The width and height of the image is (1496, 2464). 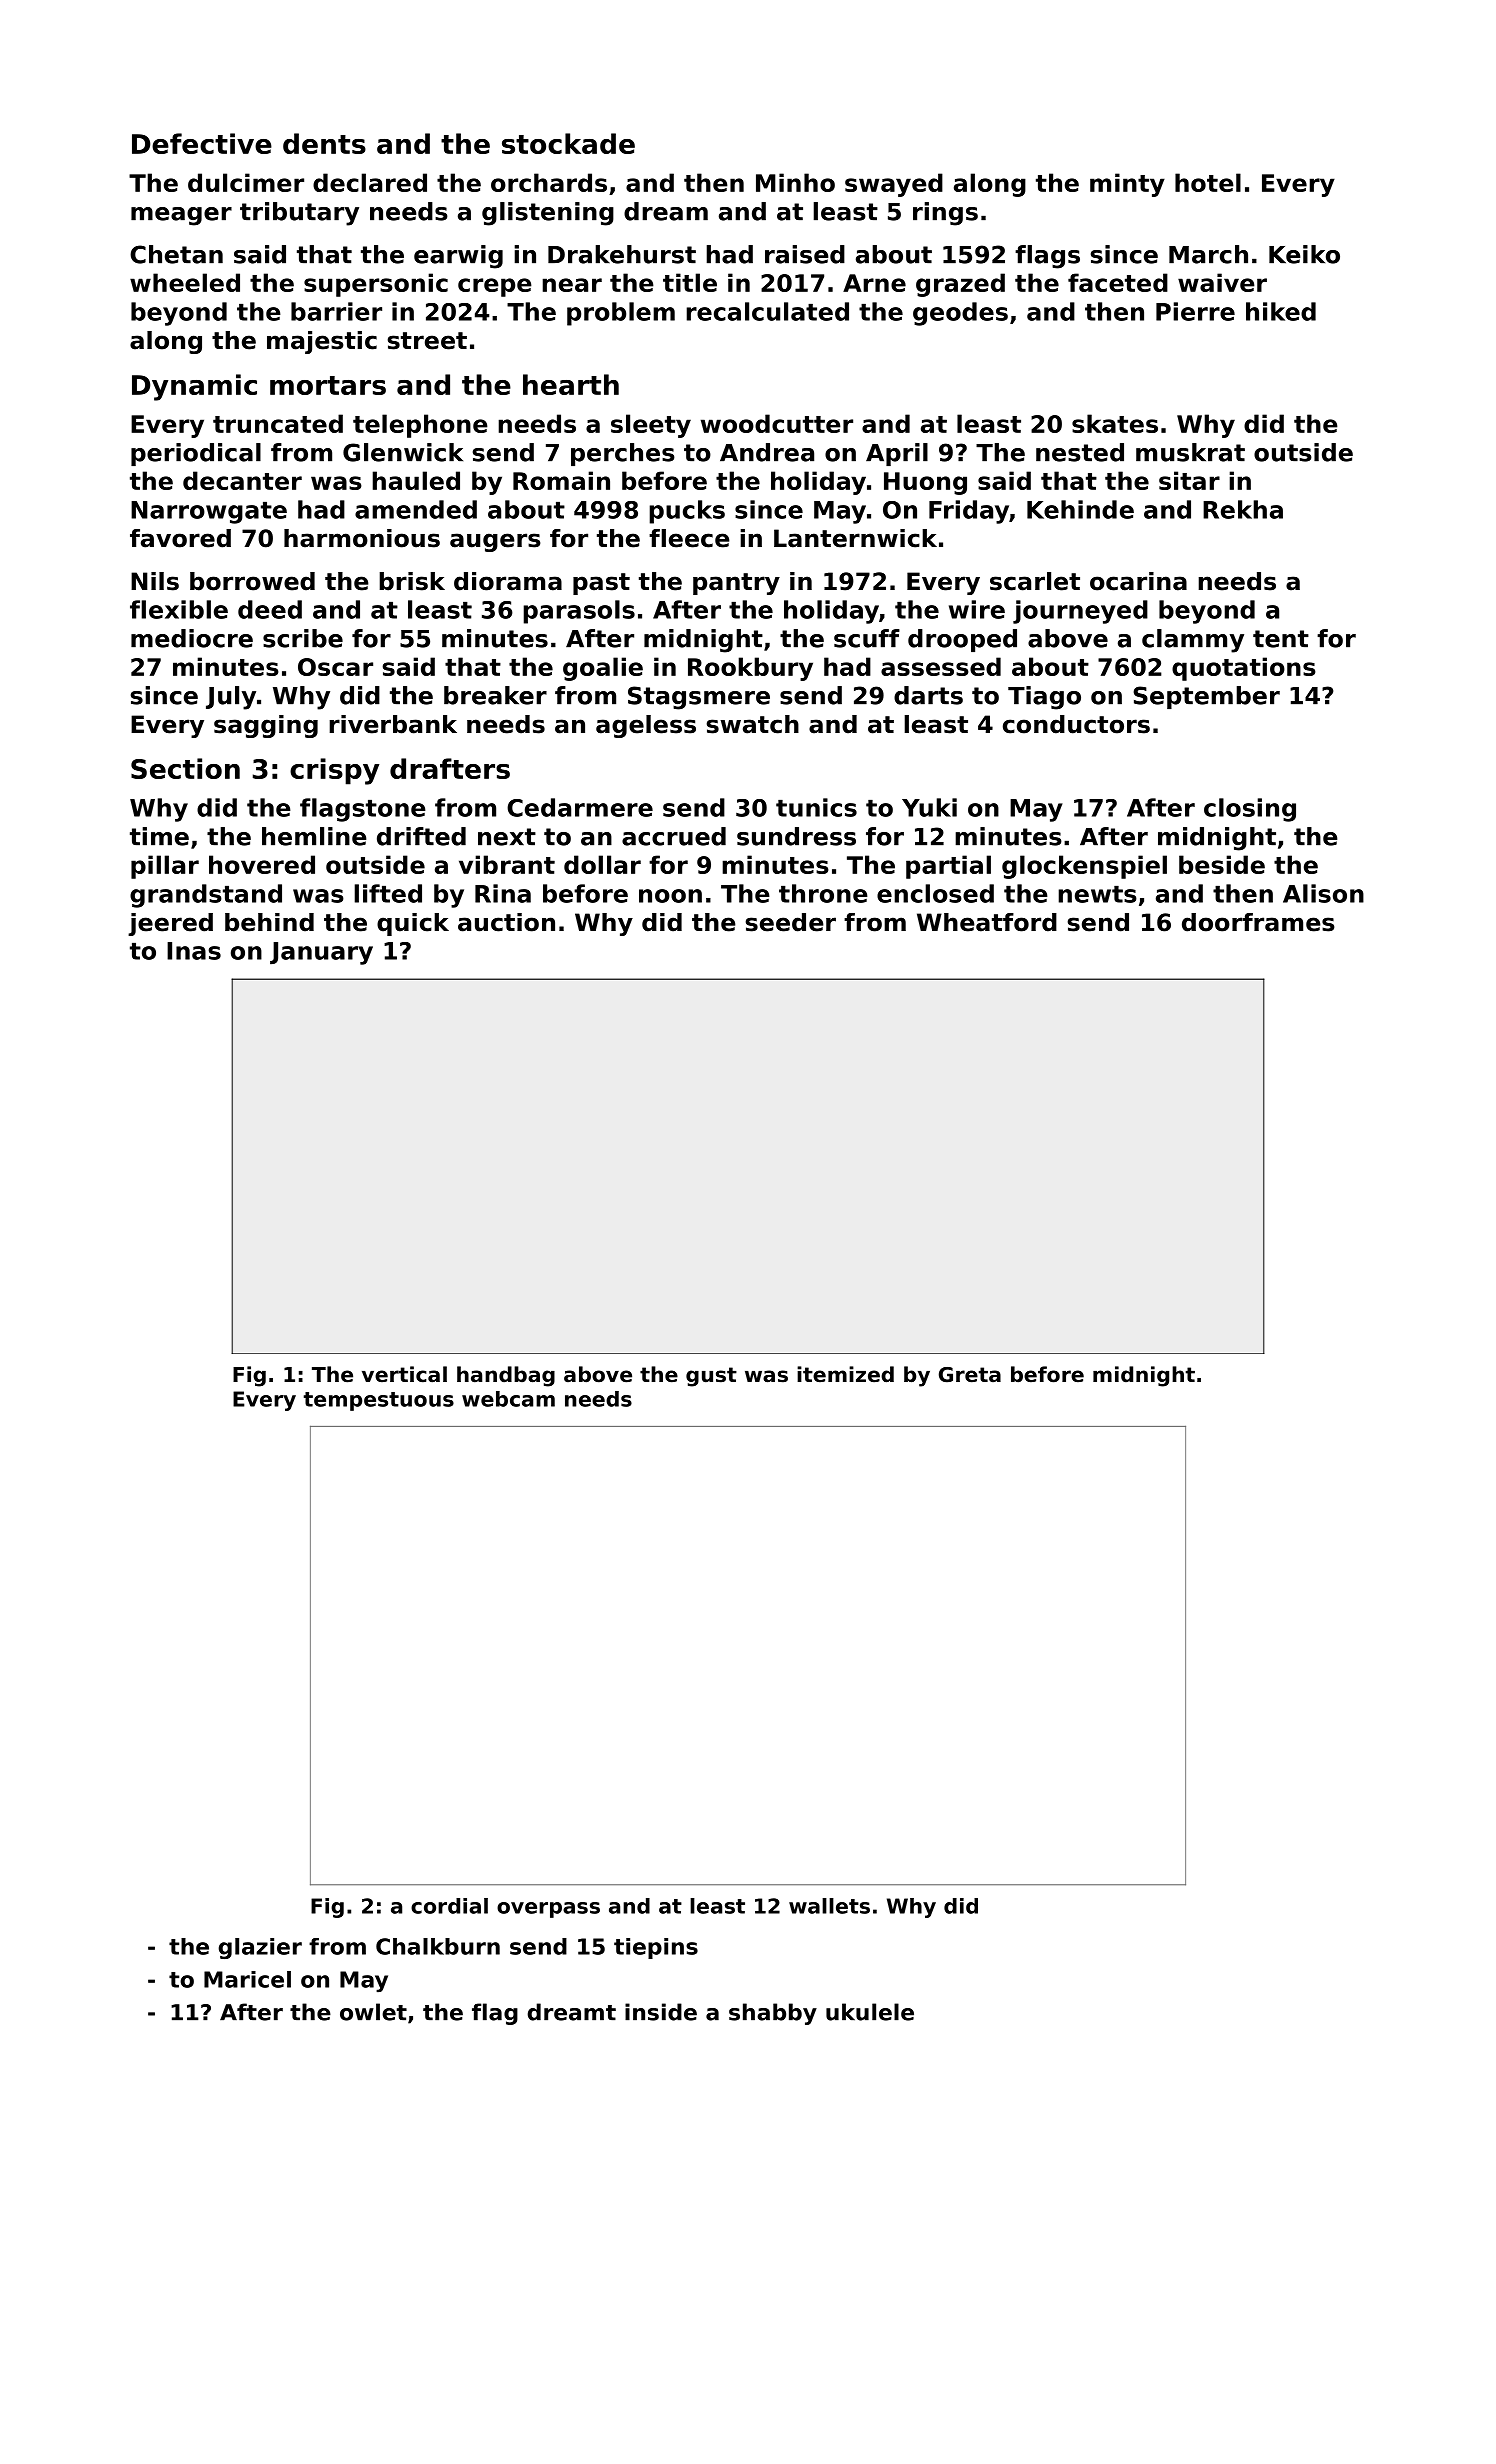 What do you see at coordinates (568, 143) in the image?
I see `stockade` at bounding box center [568, 143].
